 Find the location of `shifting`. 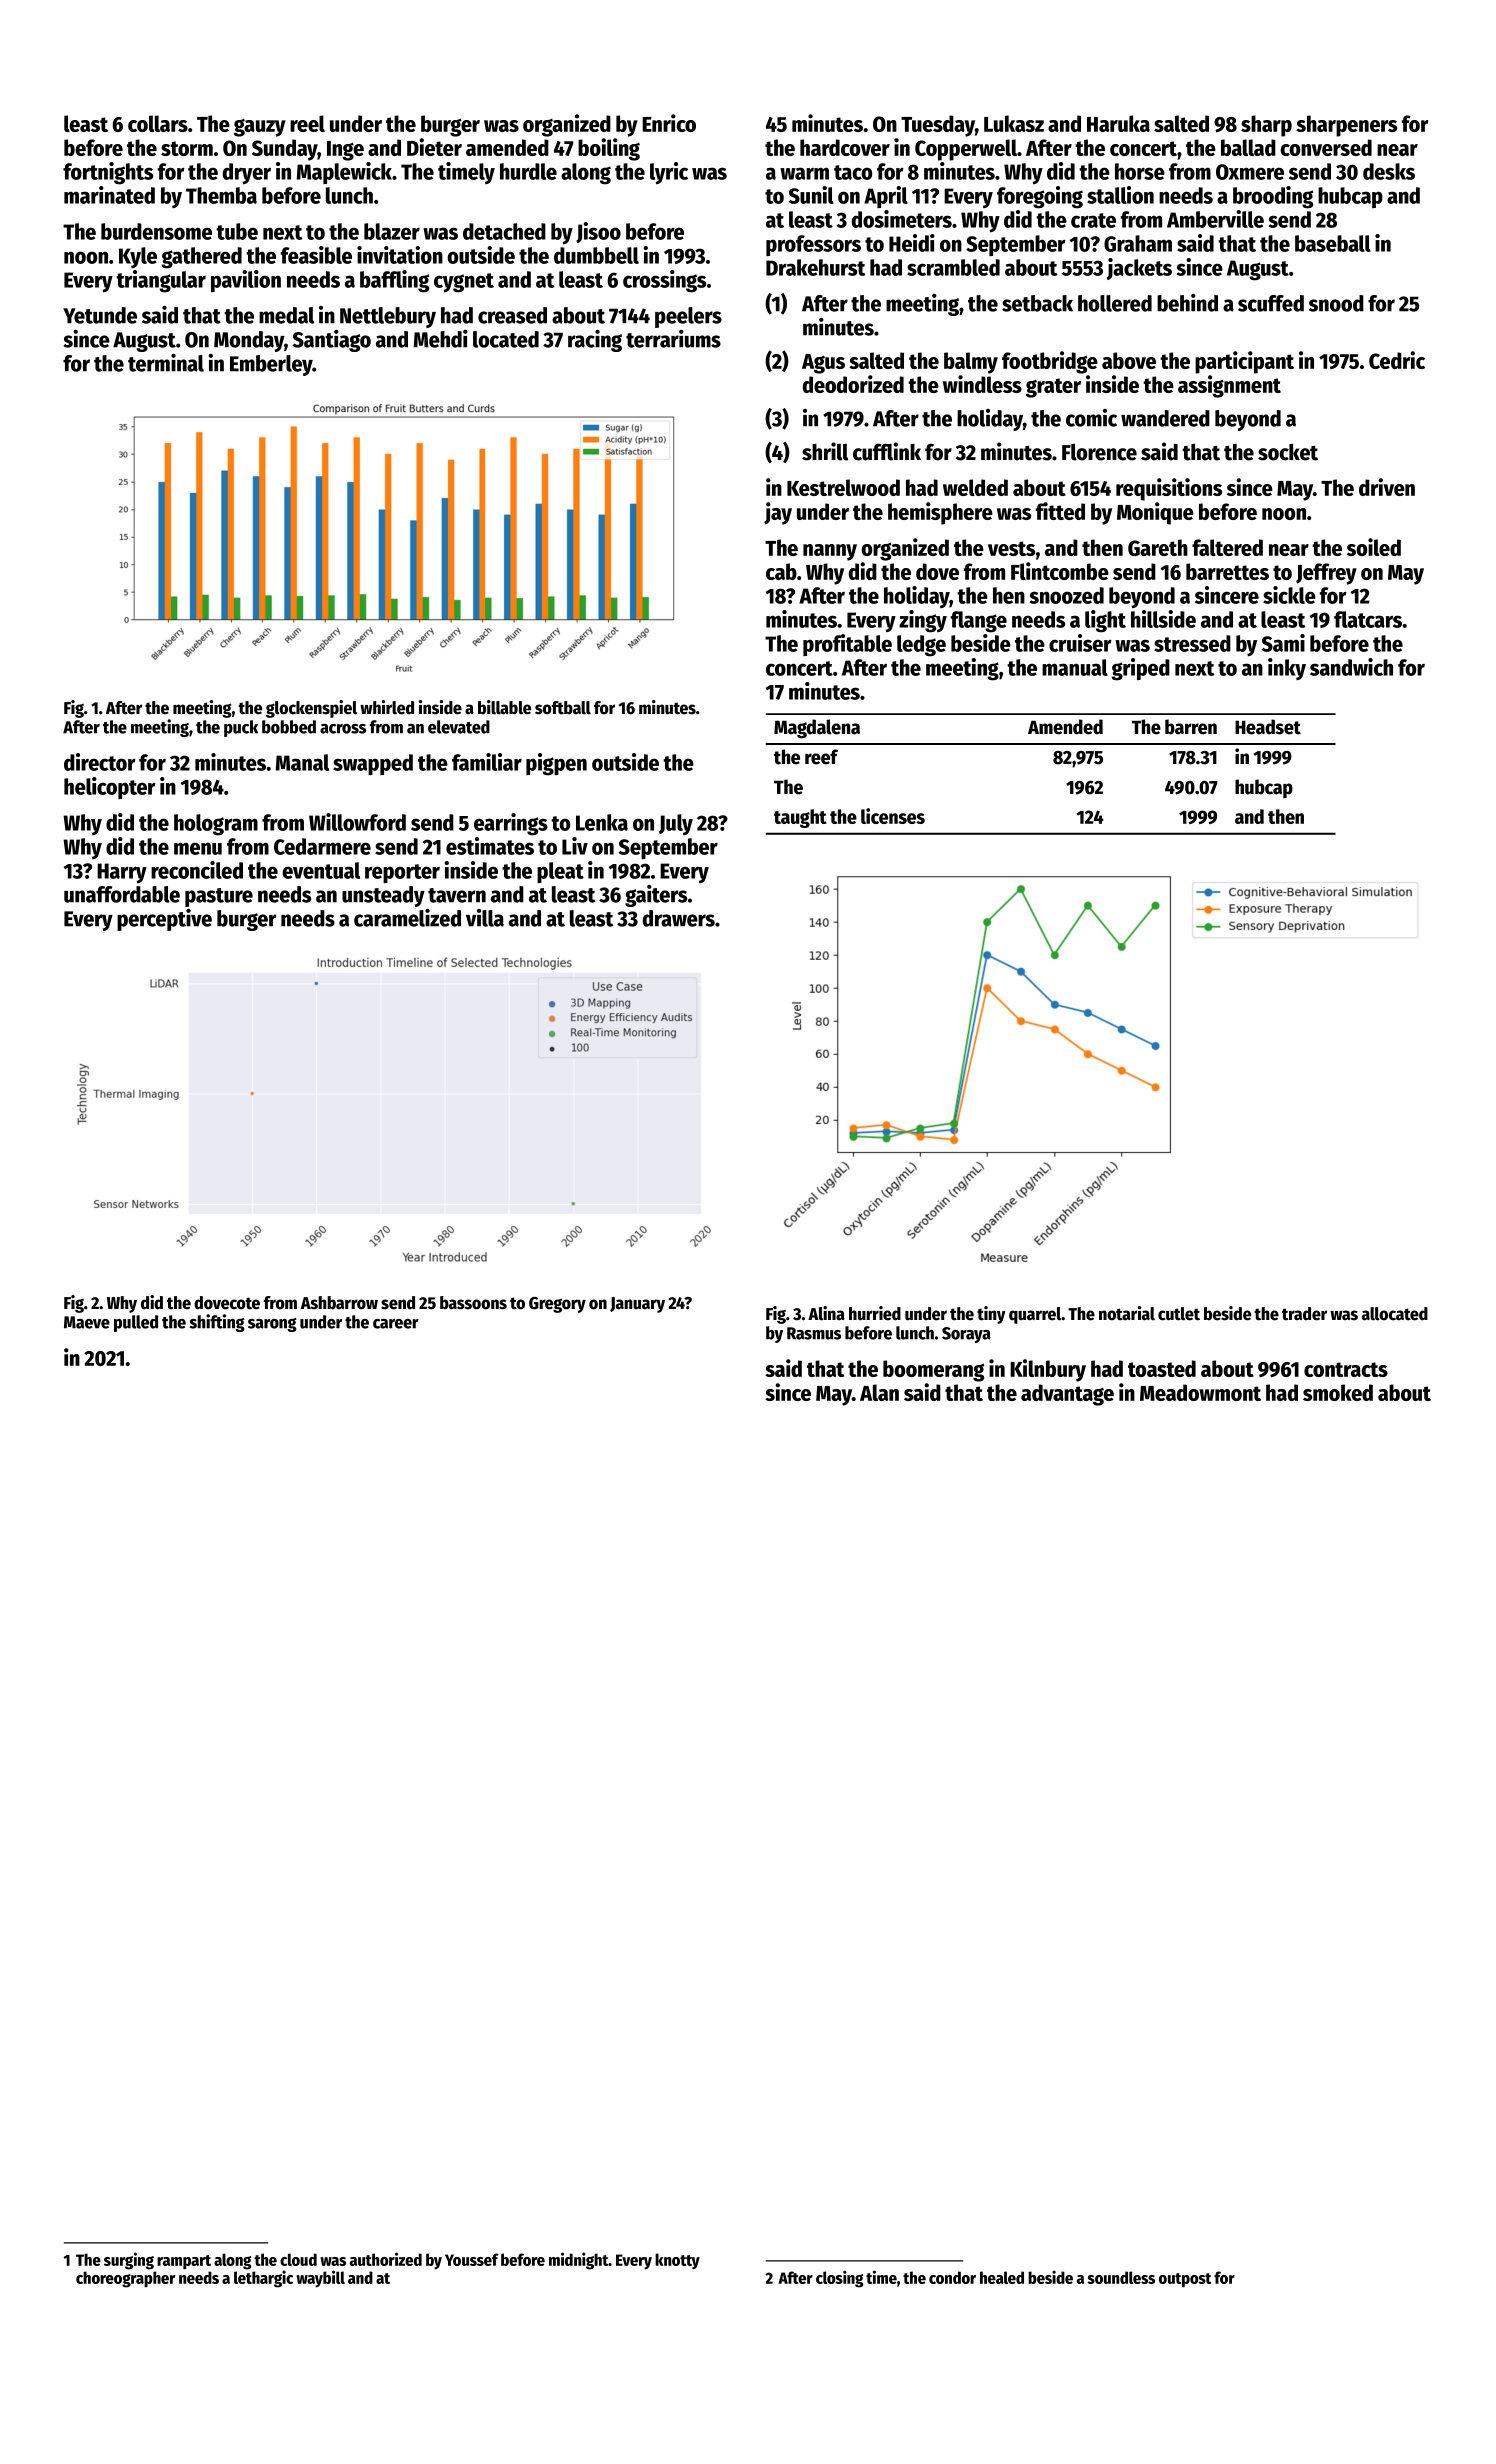

shifting is located at coordinates (217, 1323).
